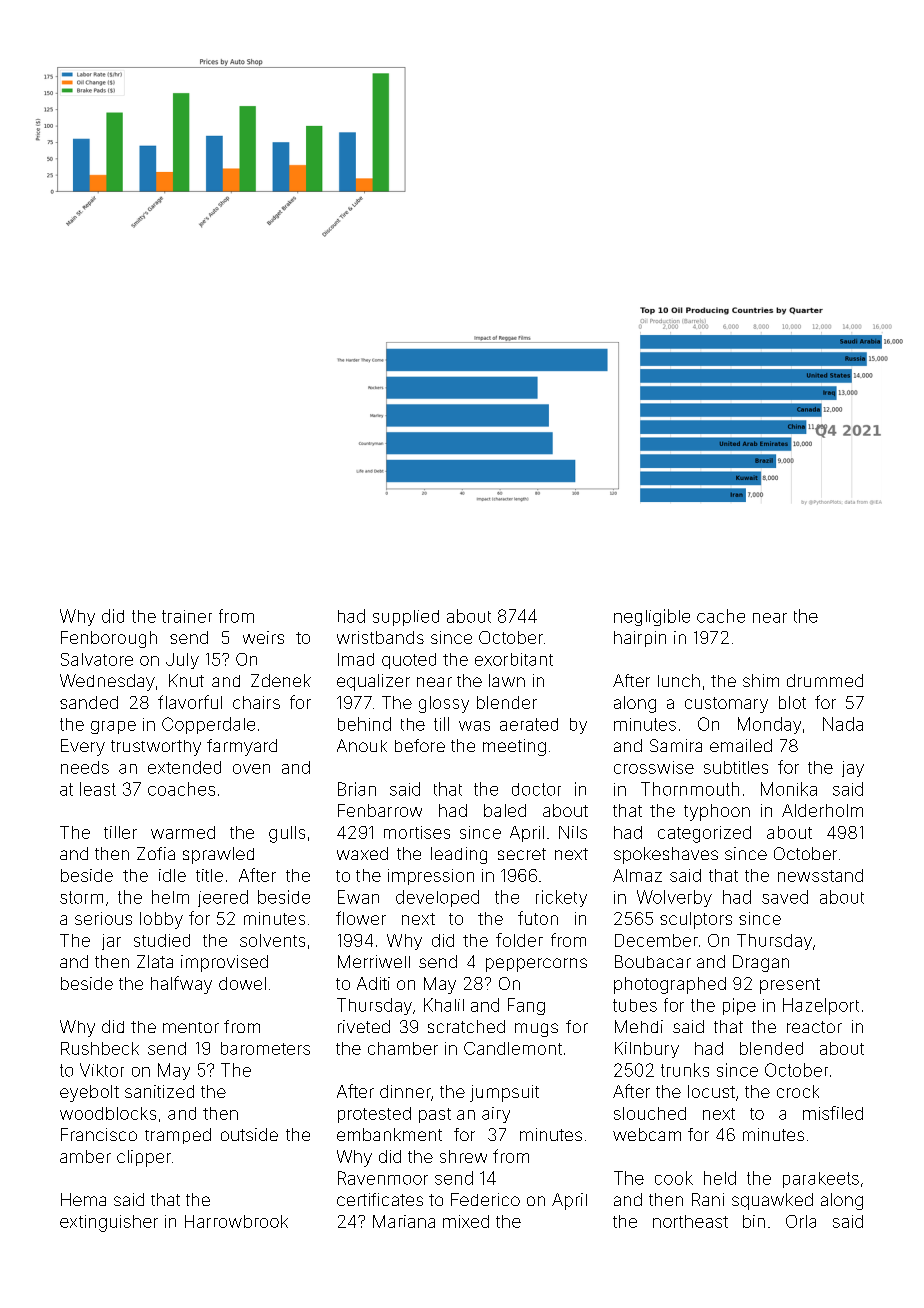  What do you see at coordinates (640, 639) in the screenshot?
I see `hairpin` at bounding box center [640, 639].
